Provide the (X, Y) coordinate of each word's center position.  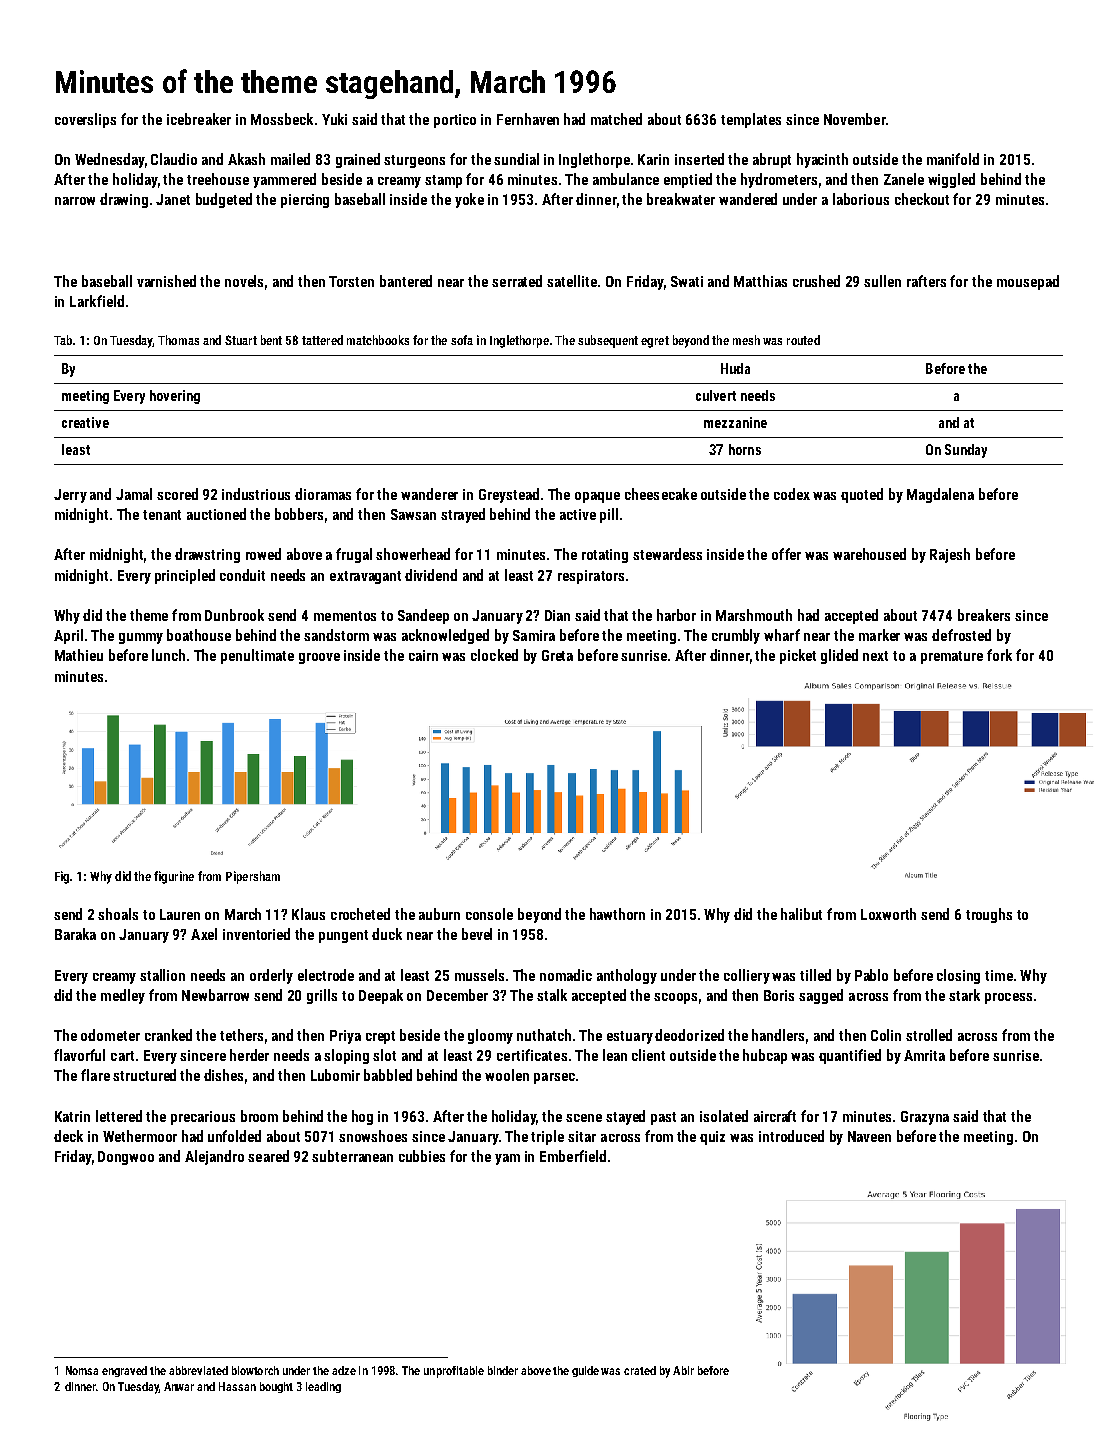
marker (879, 635)
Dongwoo (126, 1158)
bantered (406, 281)
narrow (75, 201)
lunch (168, 655)
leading (323, 1387)
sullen (882, 281)
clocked (494, 655)
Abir (683, 1370)
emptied (688, 180)
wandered (748, 199)
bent (271, 340)
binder (503, 1370)
